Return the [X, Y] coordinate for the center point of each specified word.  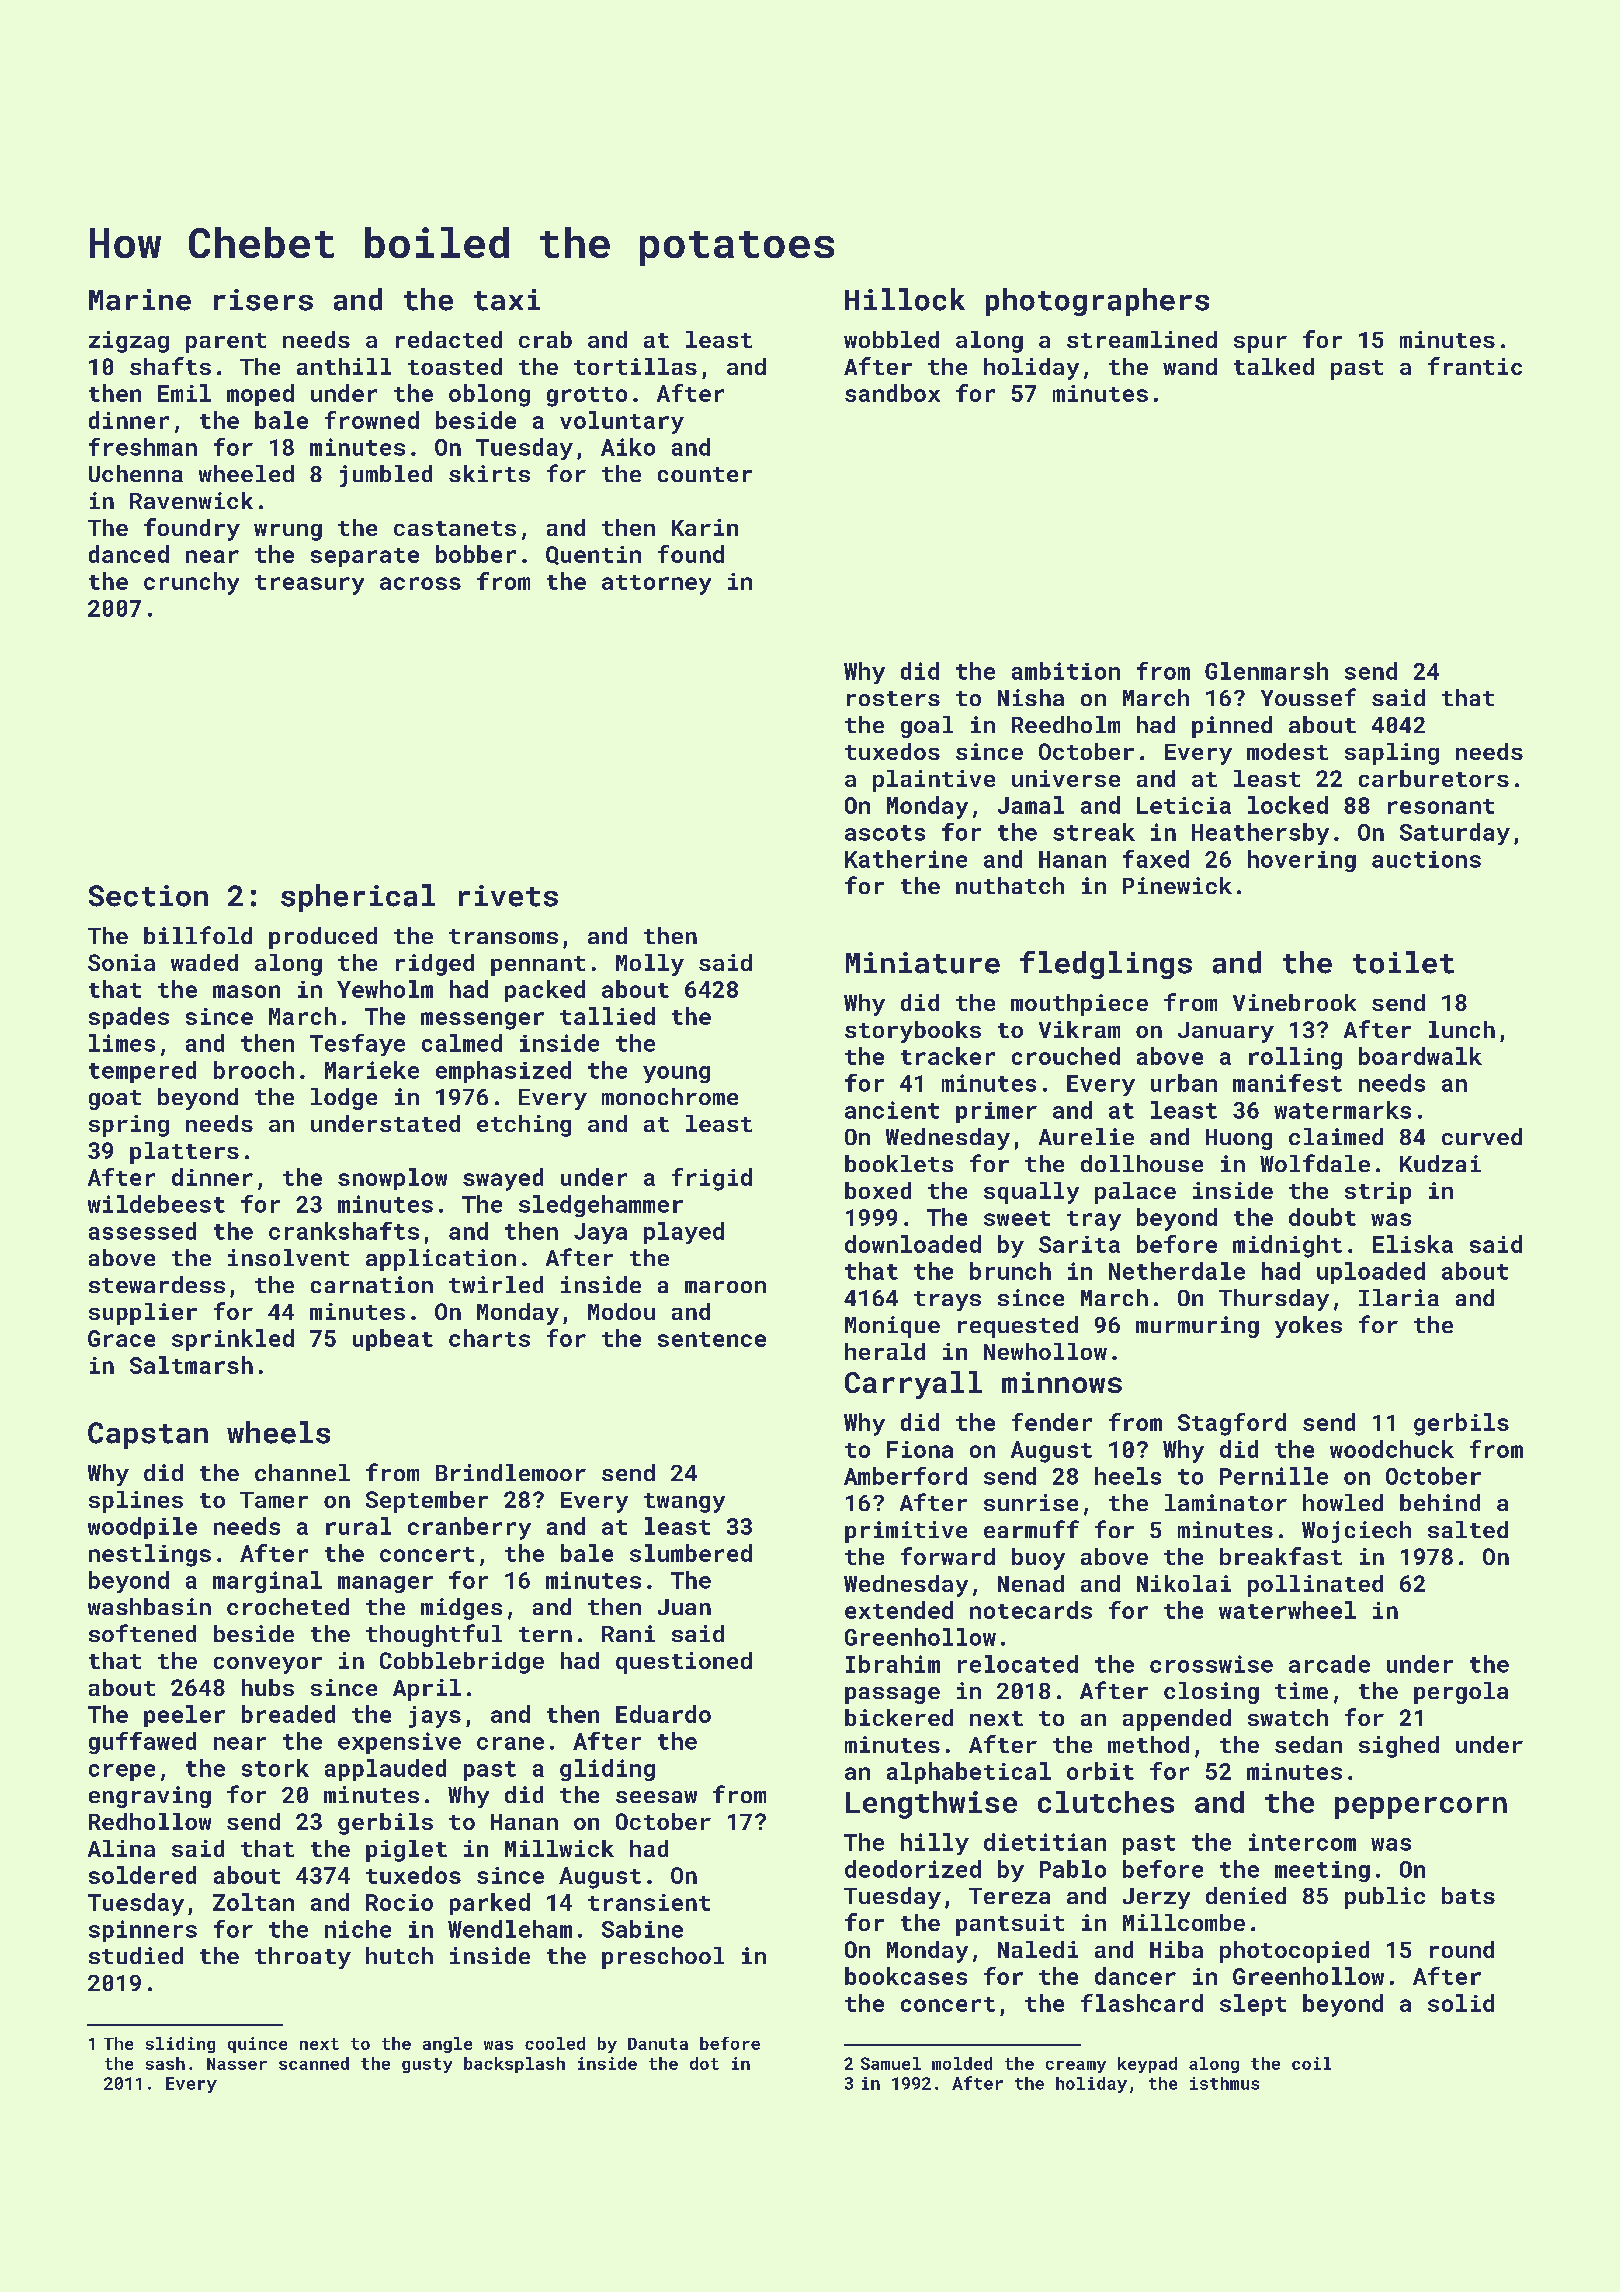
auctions [1426, 859]
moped [260, 395]
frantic [1475, 366]
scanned [314, 2063]
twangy [684, 1503]
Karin [705, 527]
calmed [462, 1043]
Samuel [891, 2063]
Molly [650, 965]
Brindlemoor [511, 1472]
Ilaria [1399, 1297]
